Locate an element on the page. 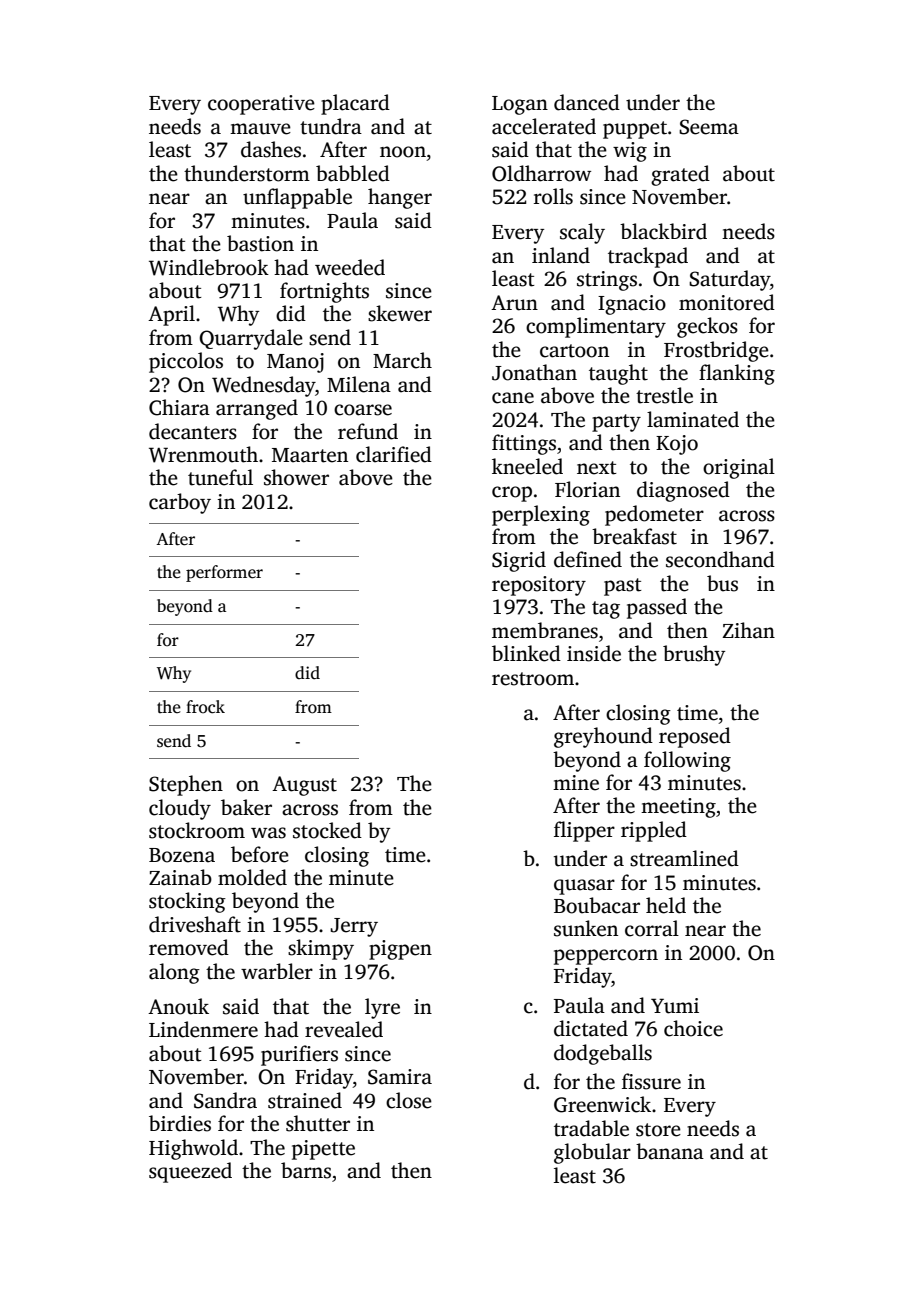  breakfast is located at coordinates (634, 536).
